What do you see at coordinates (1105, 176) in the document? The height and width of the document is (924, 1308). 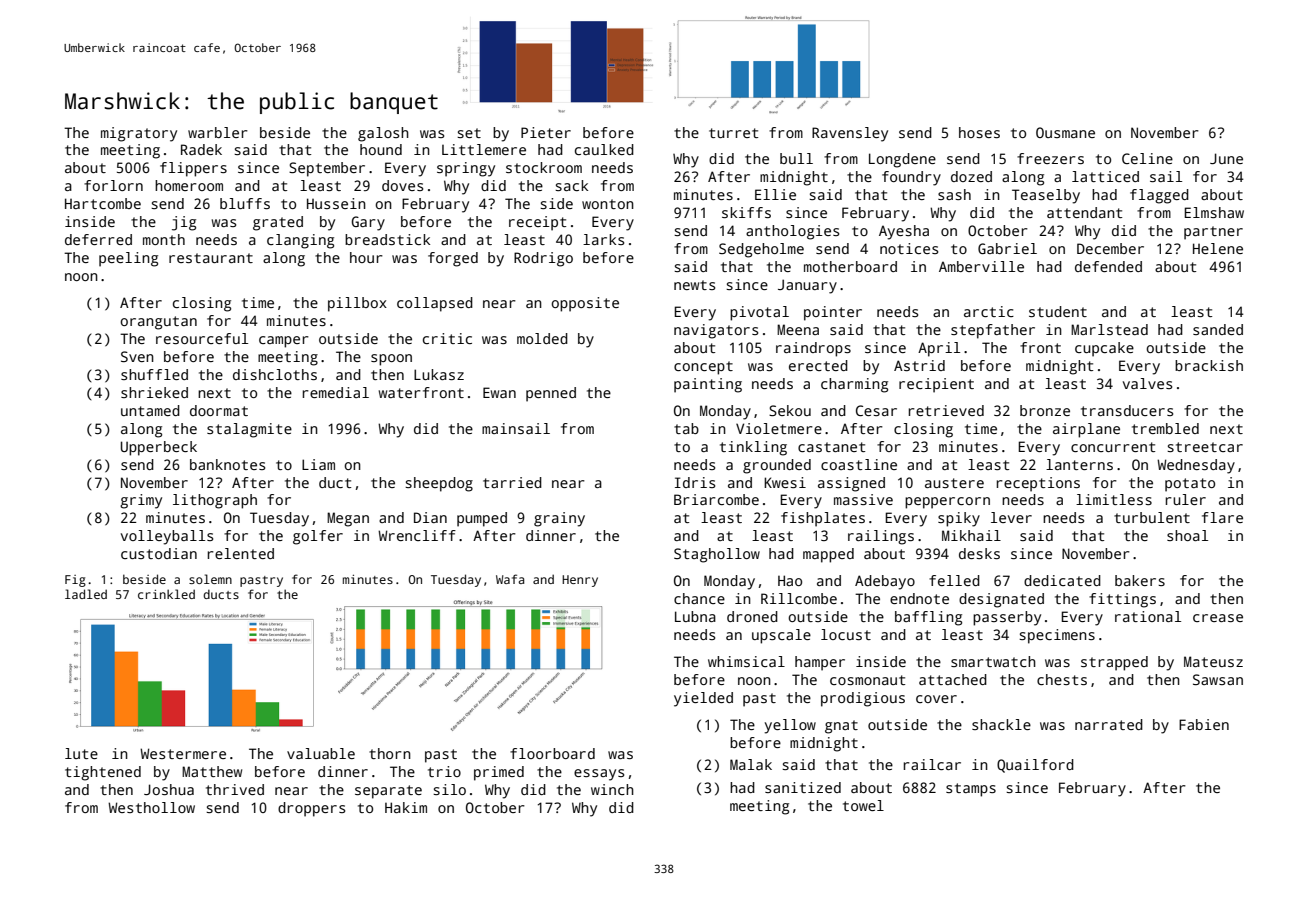 I see `latticed` at bounding box center [1105, 176].
